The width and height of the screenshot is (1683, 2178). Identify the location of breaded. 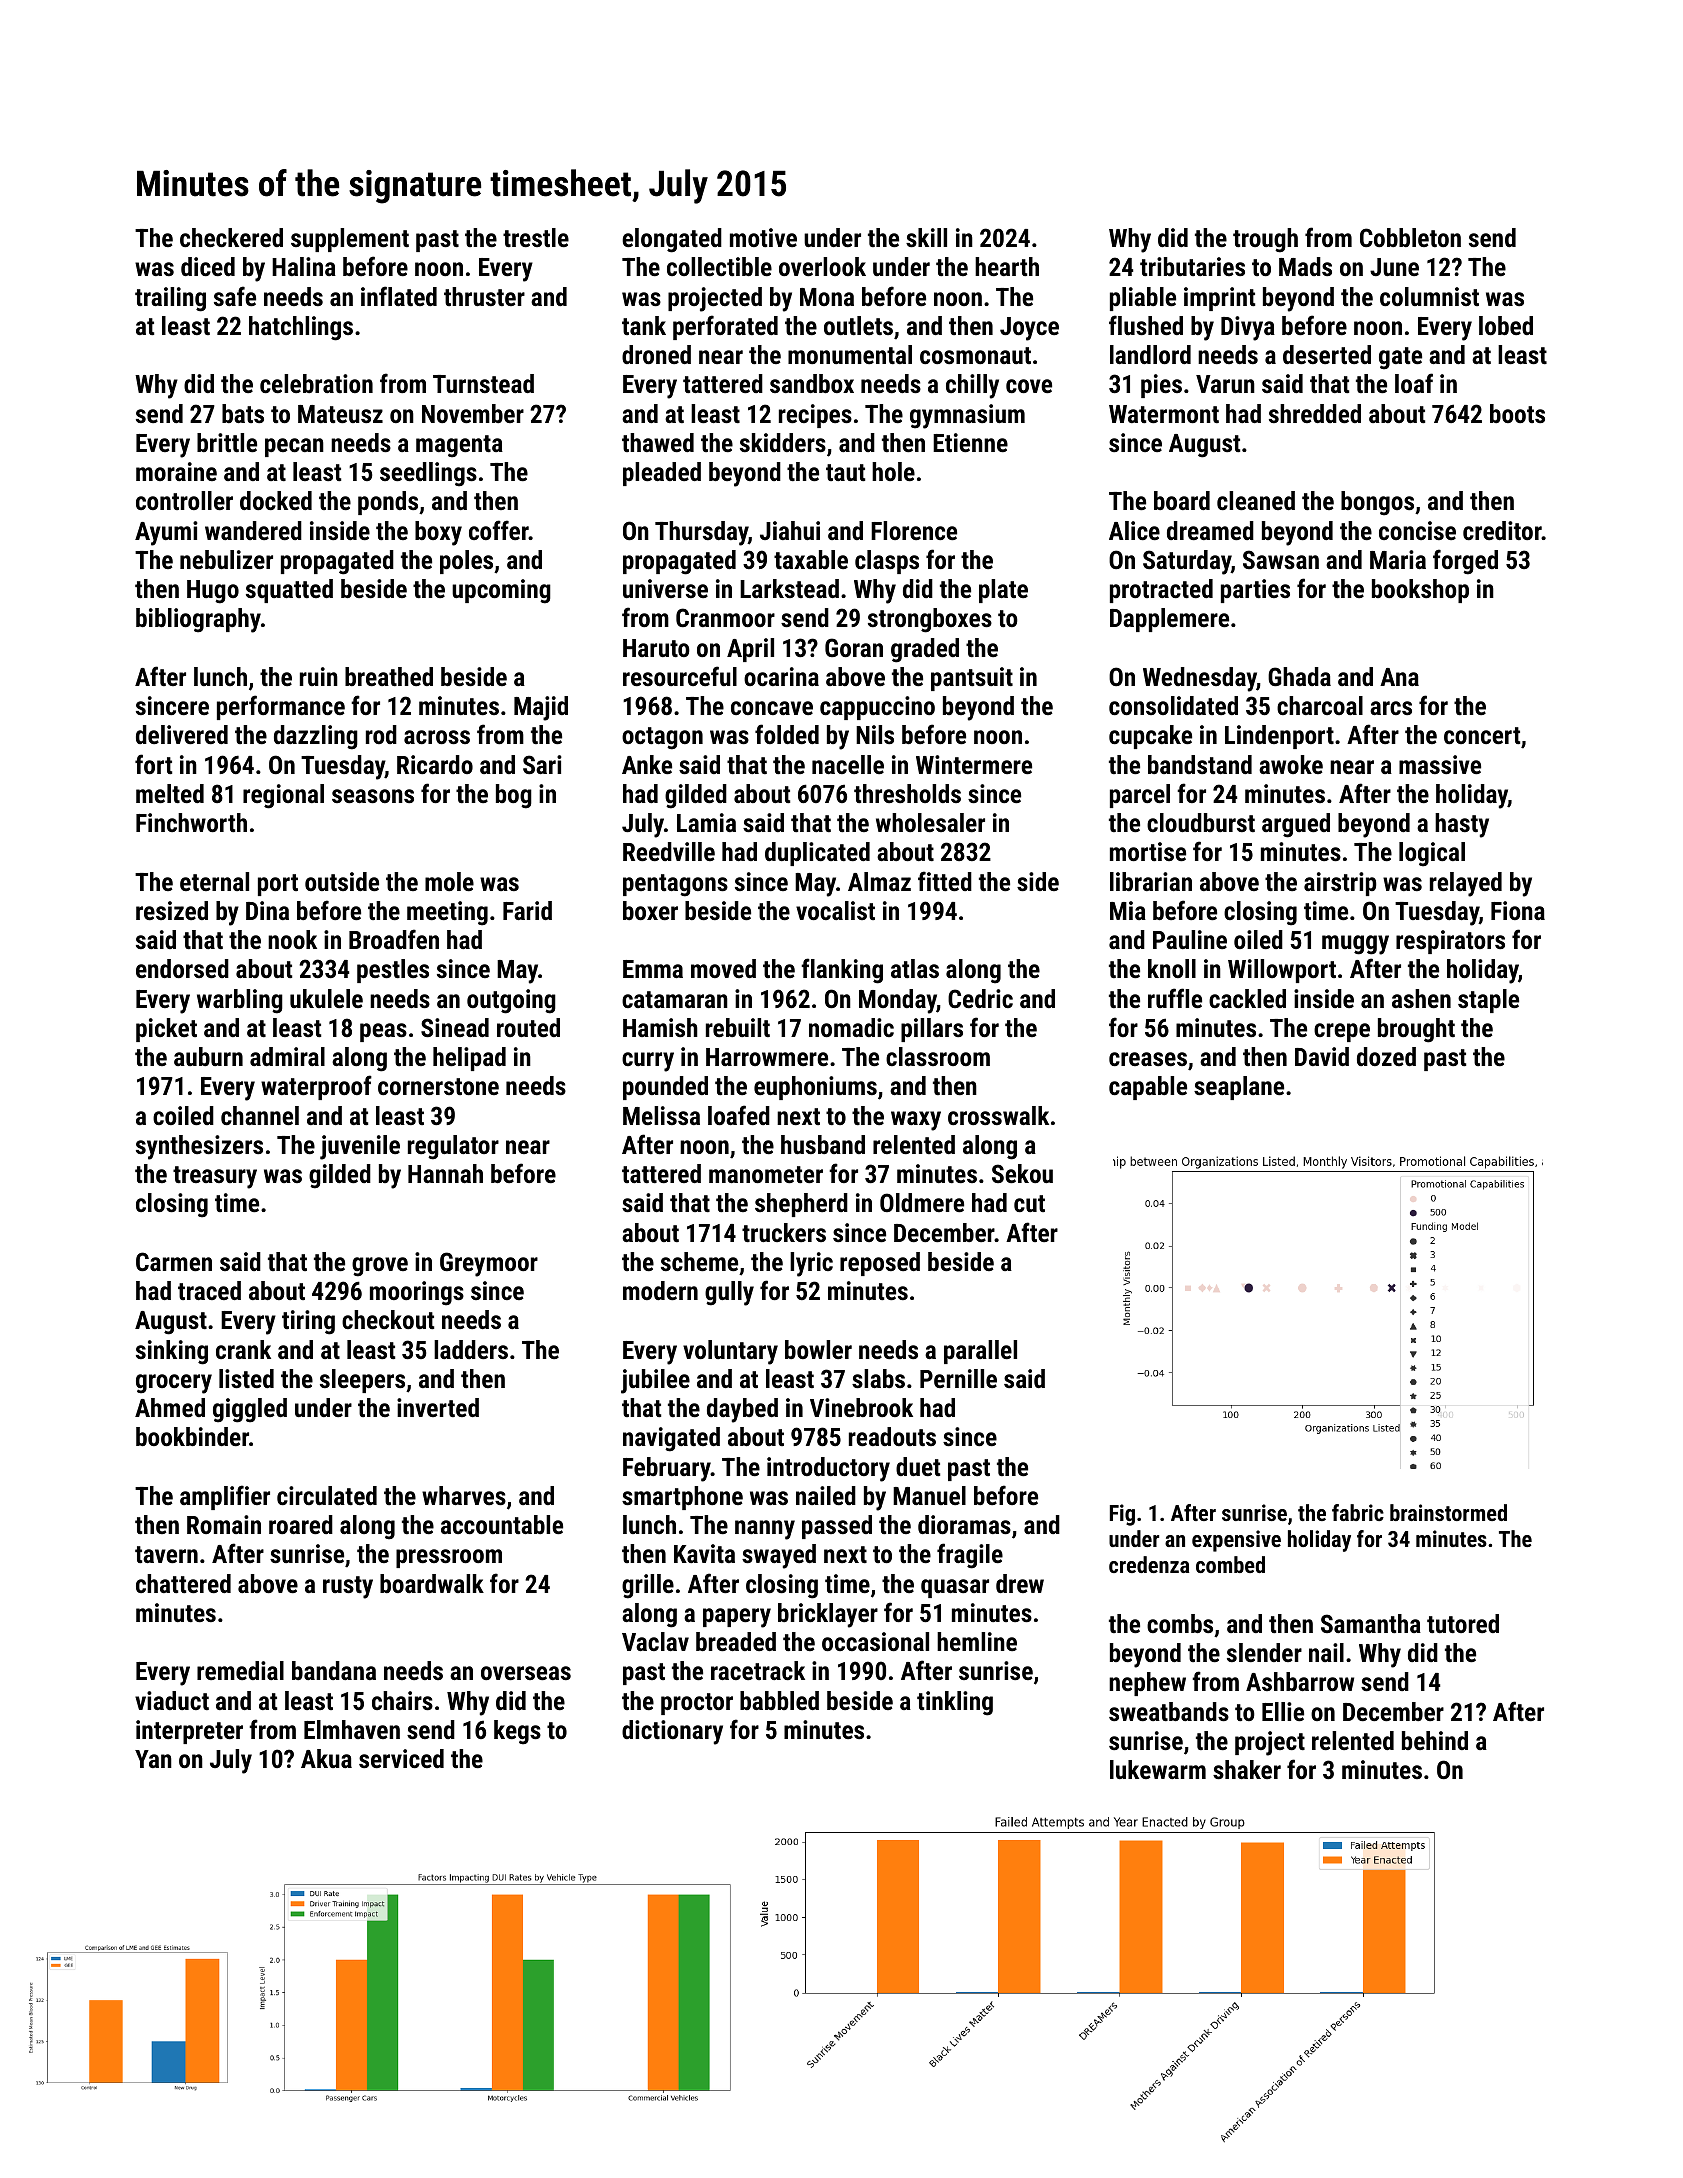
(736, 1641).
